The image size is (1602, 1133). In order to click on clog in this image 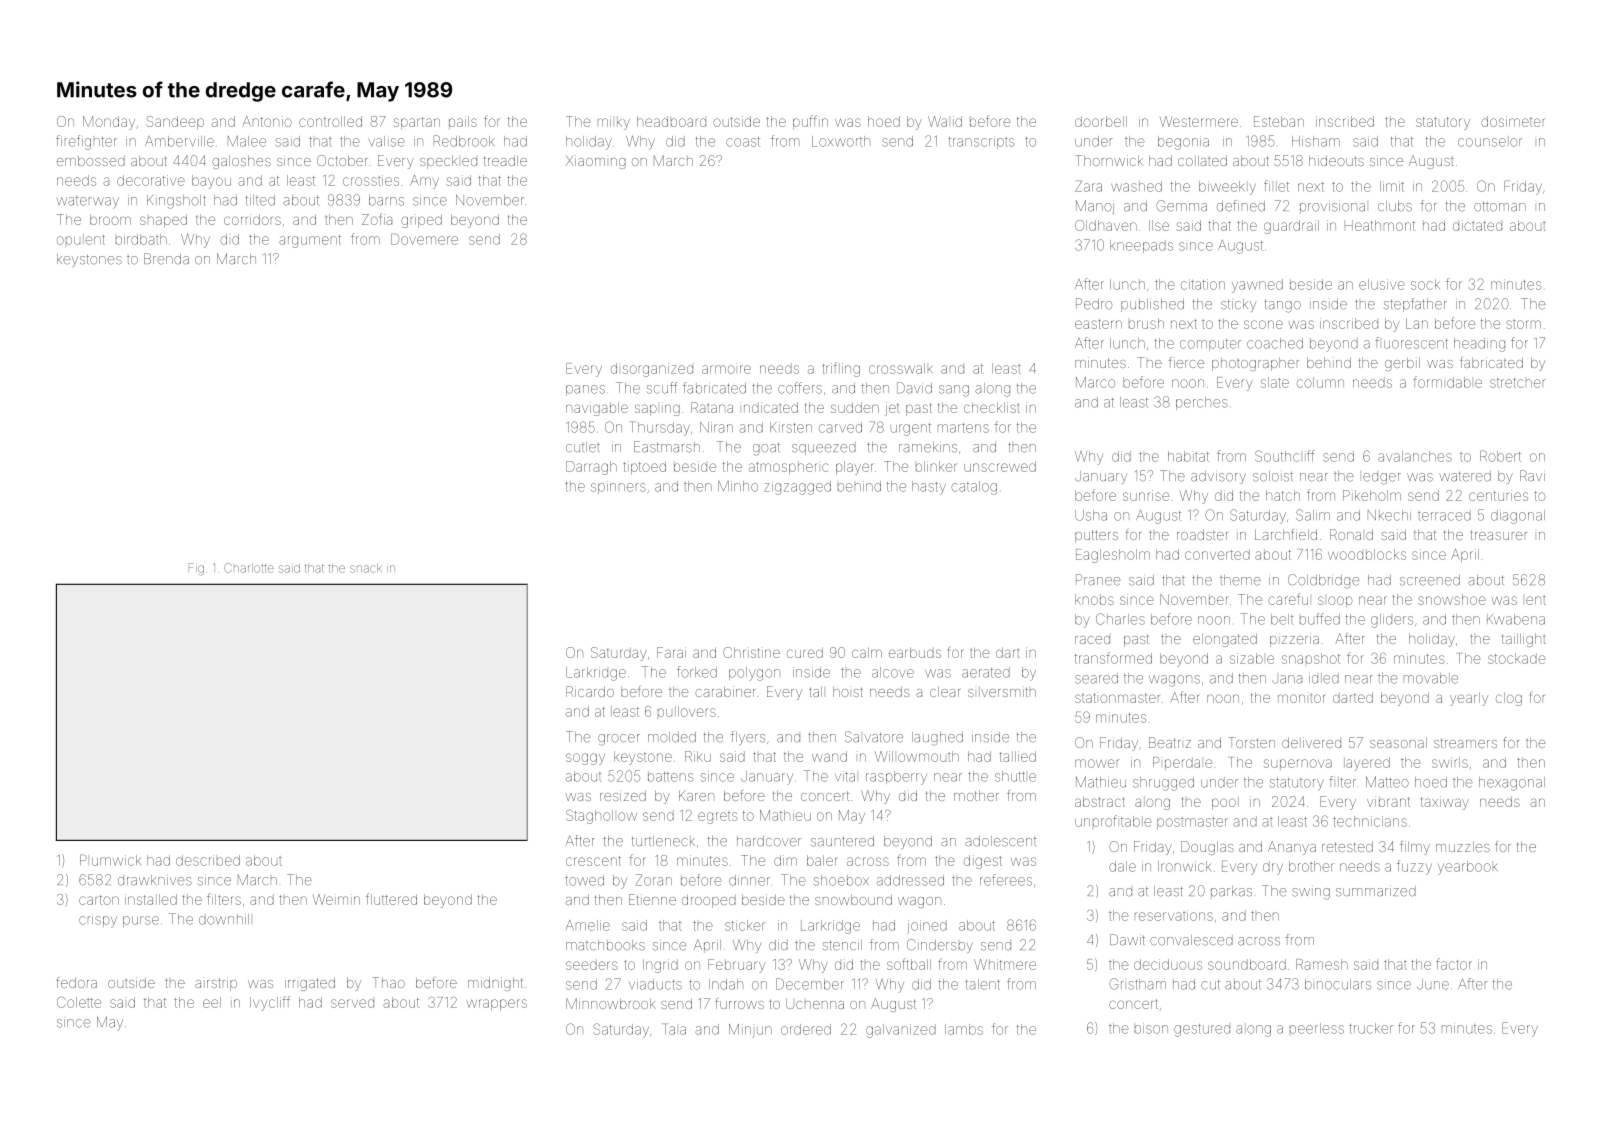, I will do `click(1509, 699)`.
